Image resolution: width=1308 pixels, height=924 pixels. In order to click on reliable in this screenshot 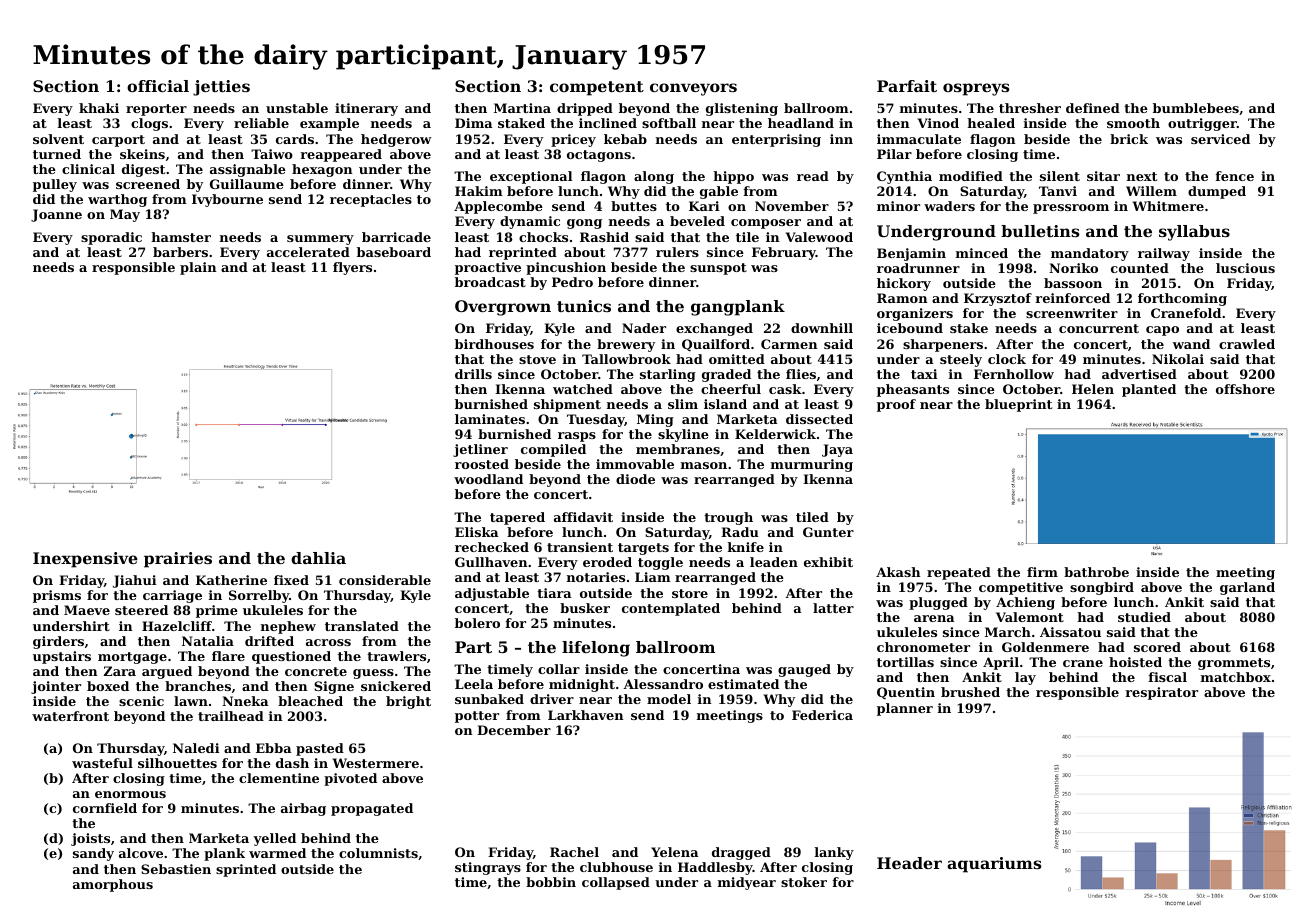, I will do `click(261, 123)`.
